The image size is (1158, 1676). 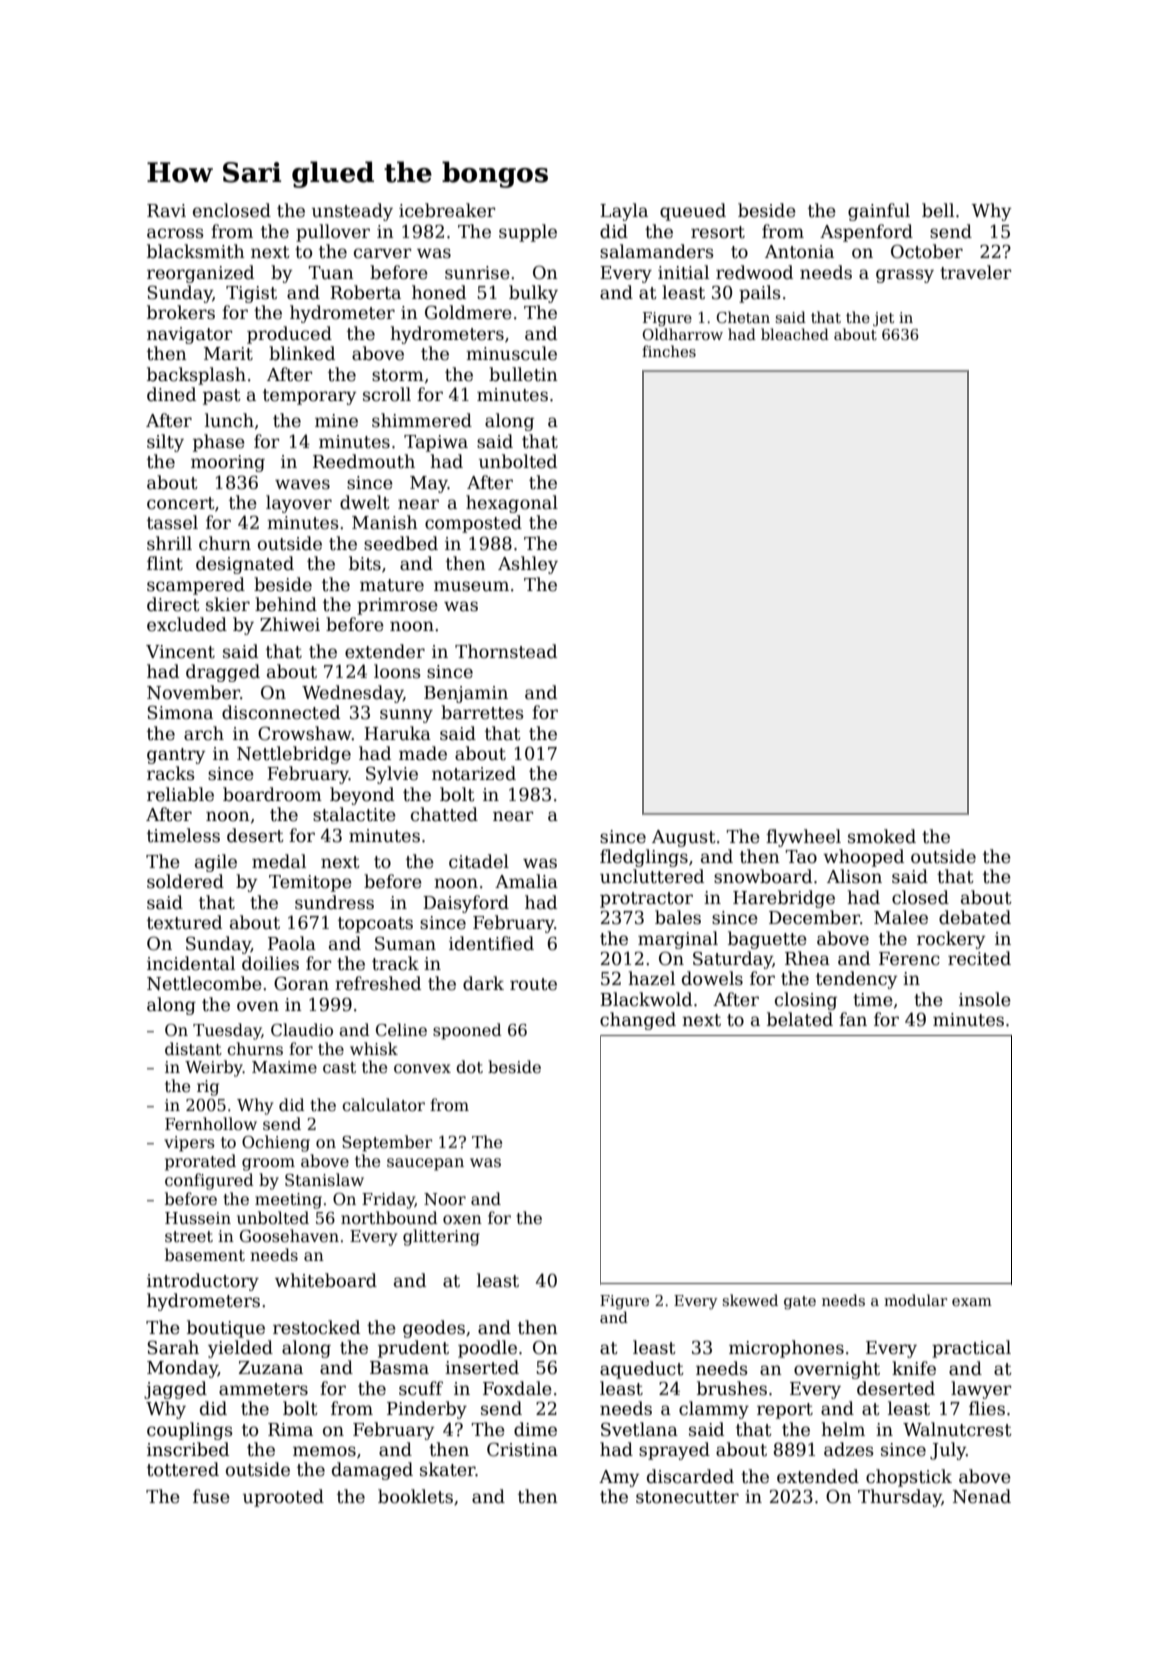 I want to click on grassy, so click(x=905, y=276).
